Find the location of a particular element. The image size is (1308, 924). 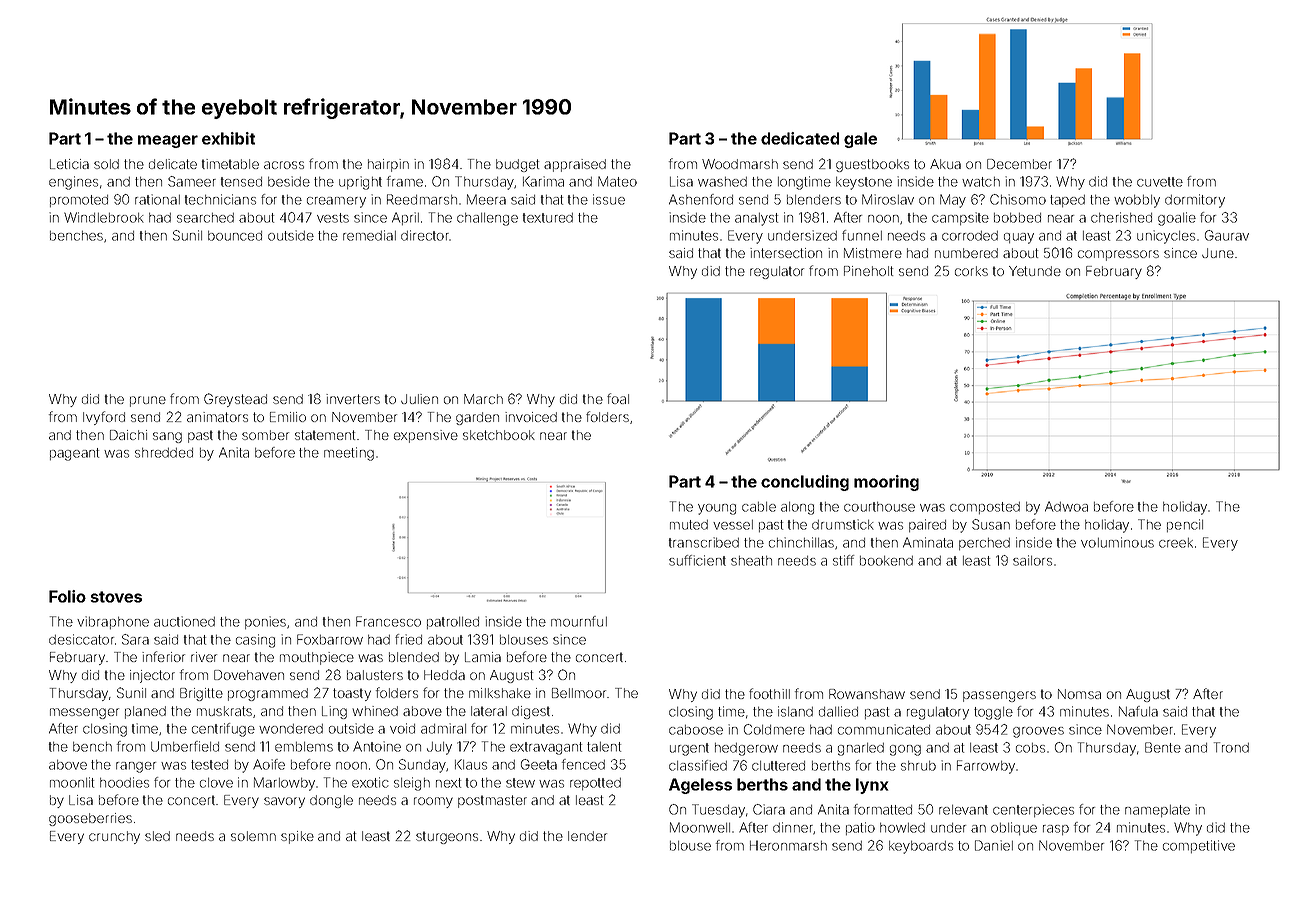

sold is located at coordinates (106, 164).
